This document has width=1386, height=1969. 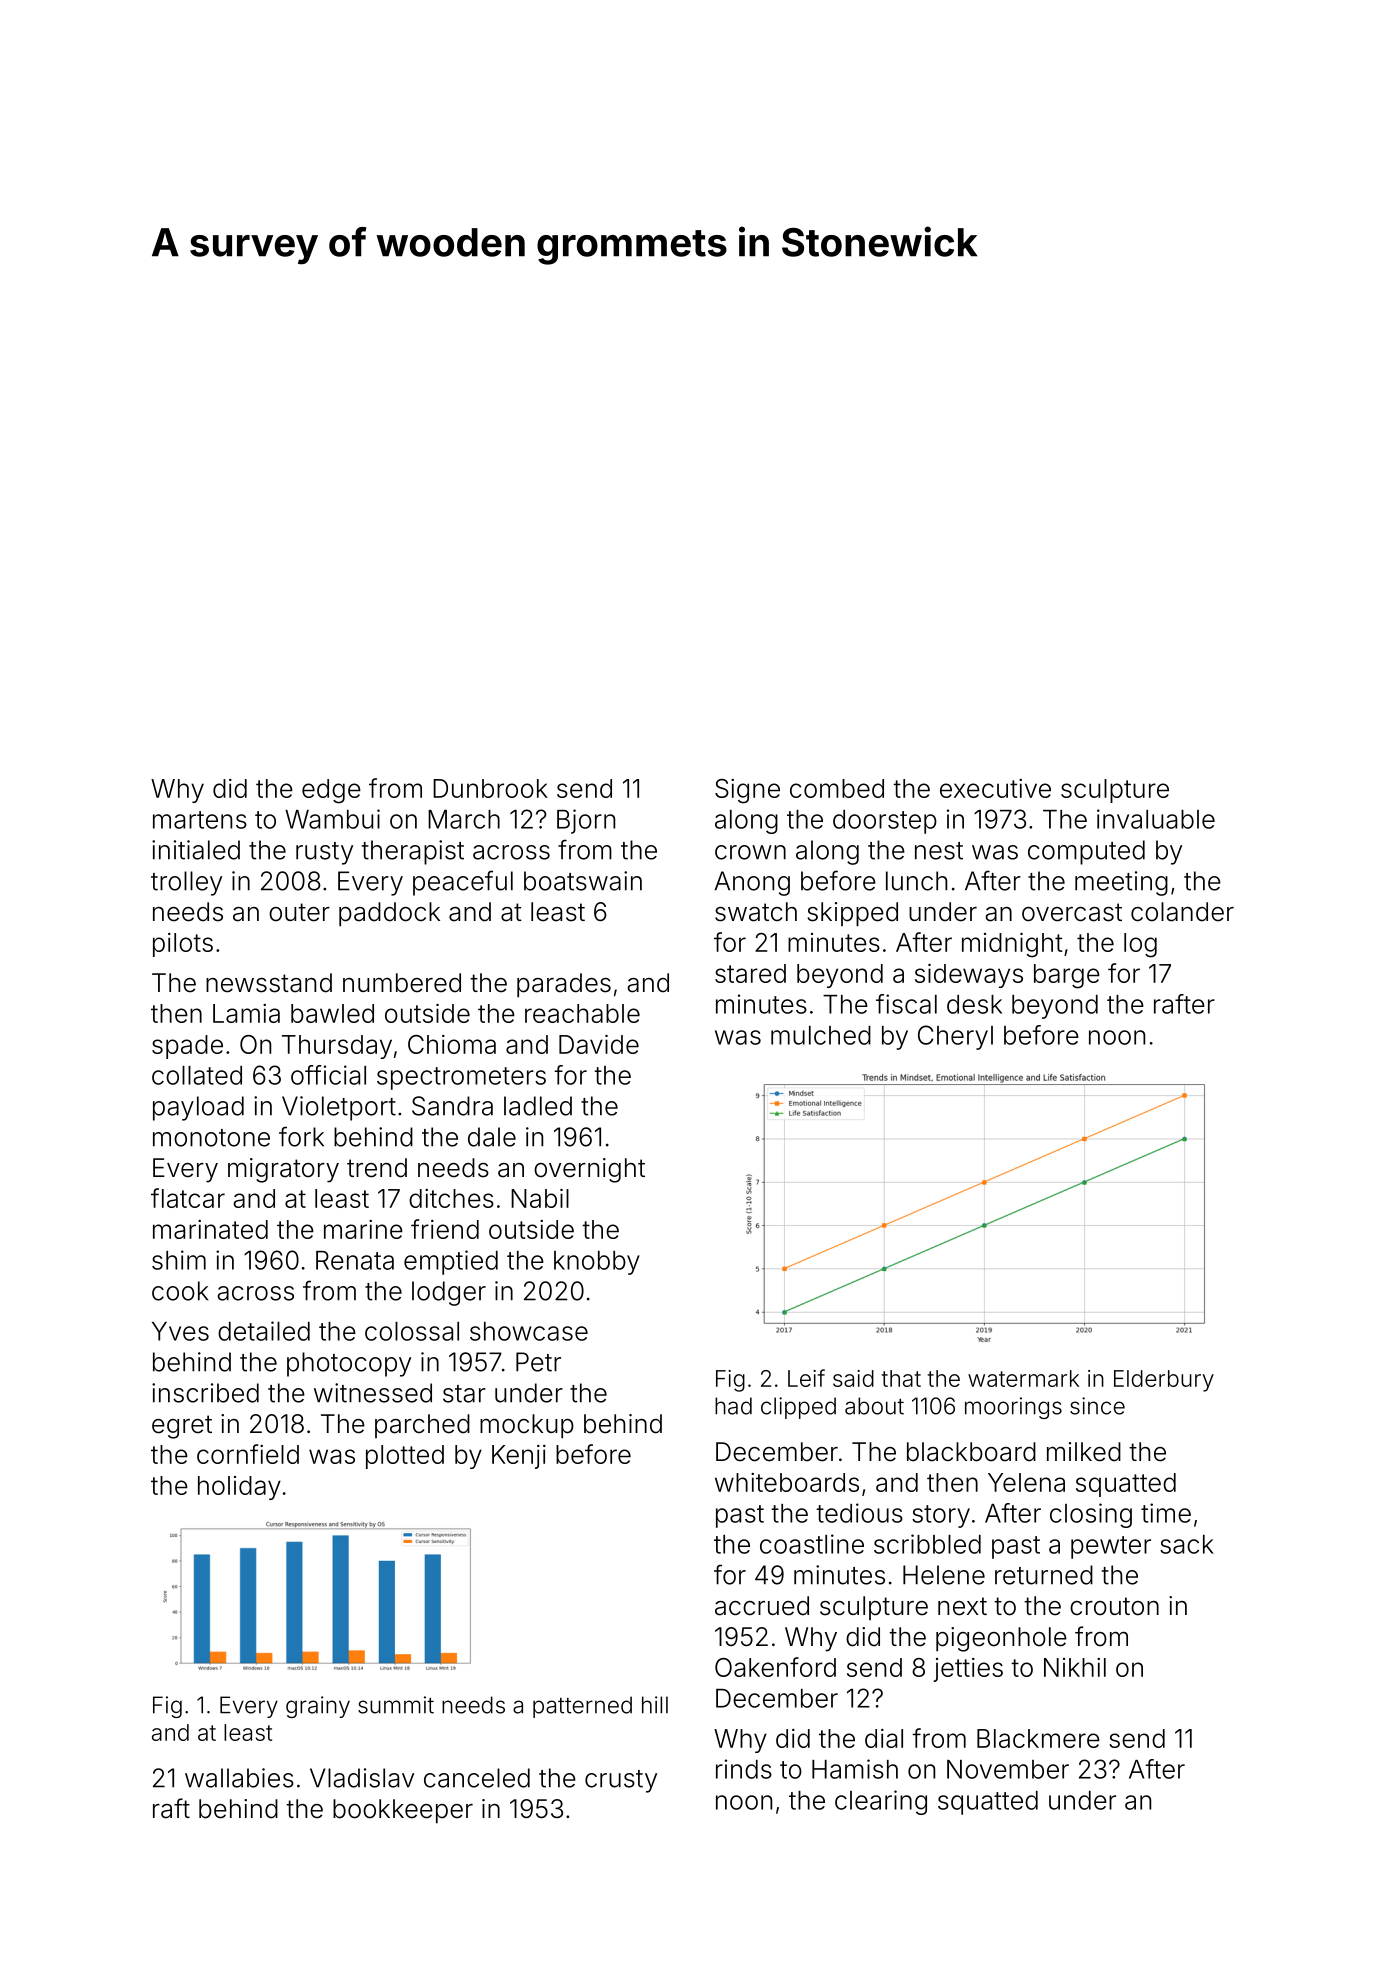 What do you see at coordinates (451, 1198) in the document?
I see `ditches` at bounding box center [451, 1198].
